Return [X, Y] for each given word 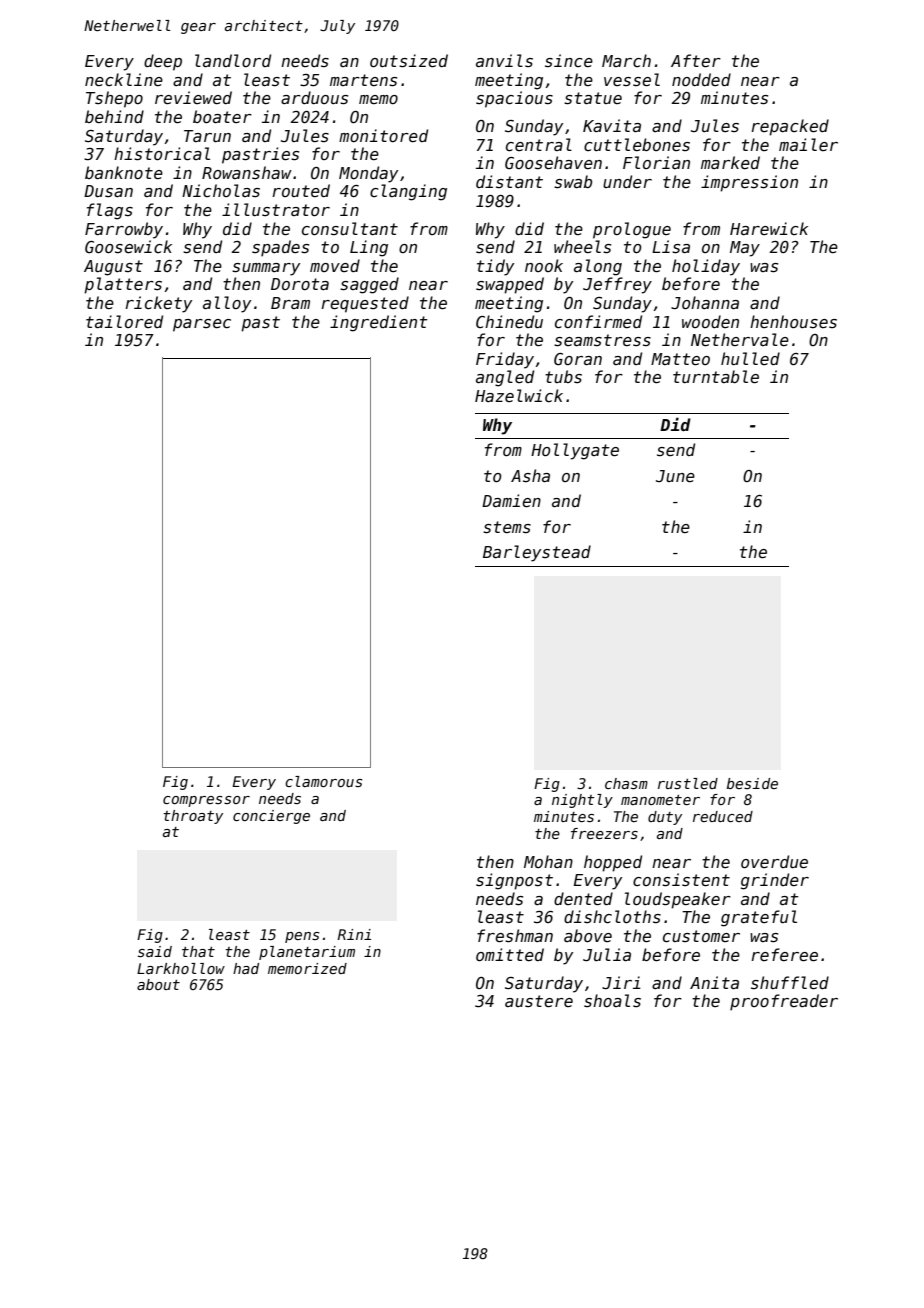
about [158, 984]
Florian [656, 162]
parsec [202, 325]
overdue [774, 861]
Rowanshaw [247, 172]
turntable [716, 376]
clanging [408, 192]
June [675, 476]
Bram [290, 303]
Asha [530, 475]
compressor [206, 801]
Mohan [548, 861]
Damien [511, 500]
